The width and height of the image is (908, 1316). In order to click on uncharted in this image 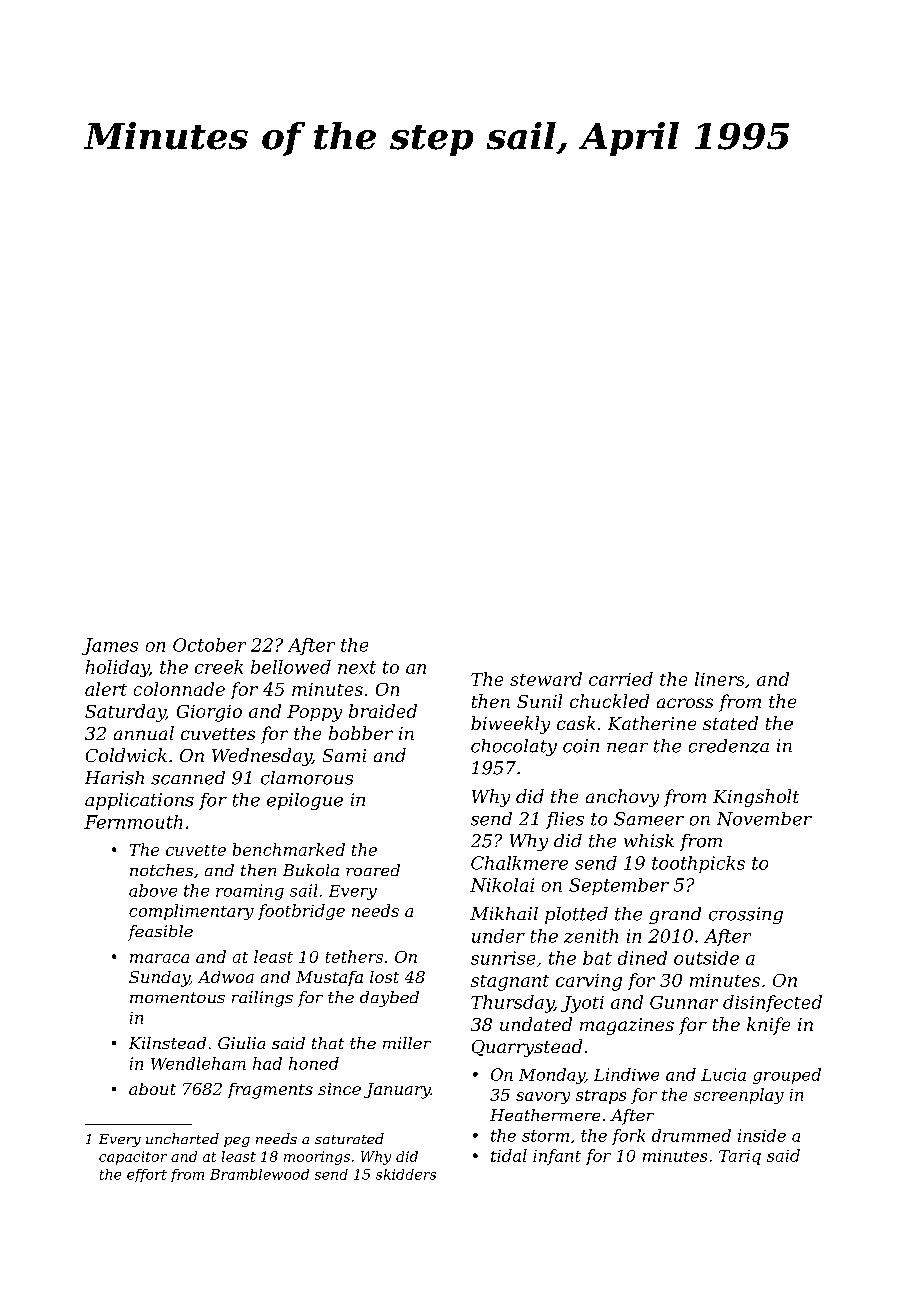, I will do `click(182, 1138)`.
